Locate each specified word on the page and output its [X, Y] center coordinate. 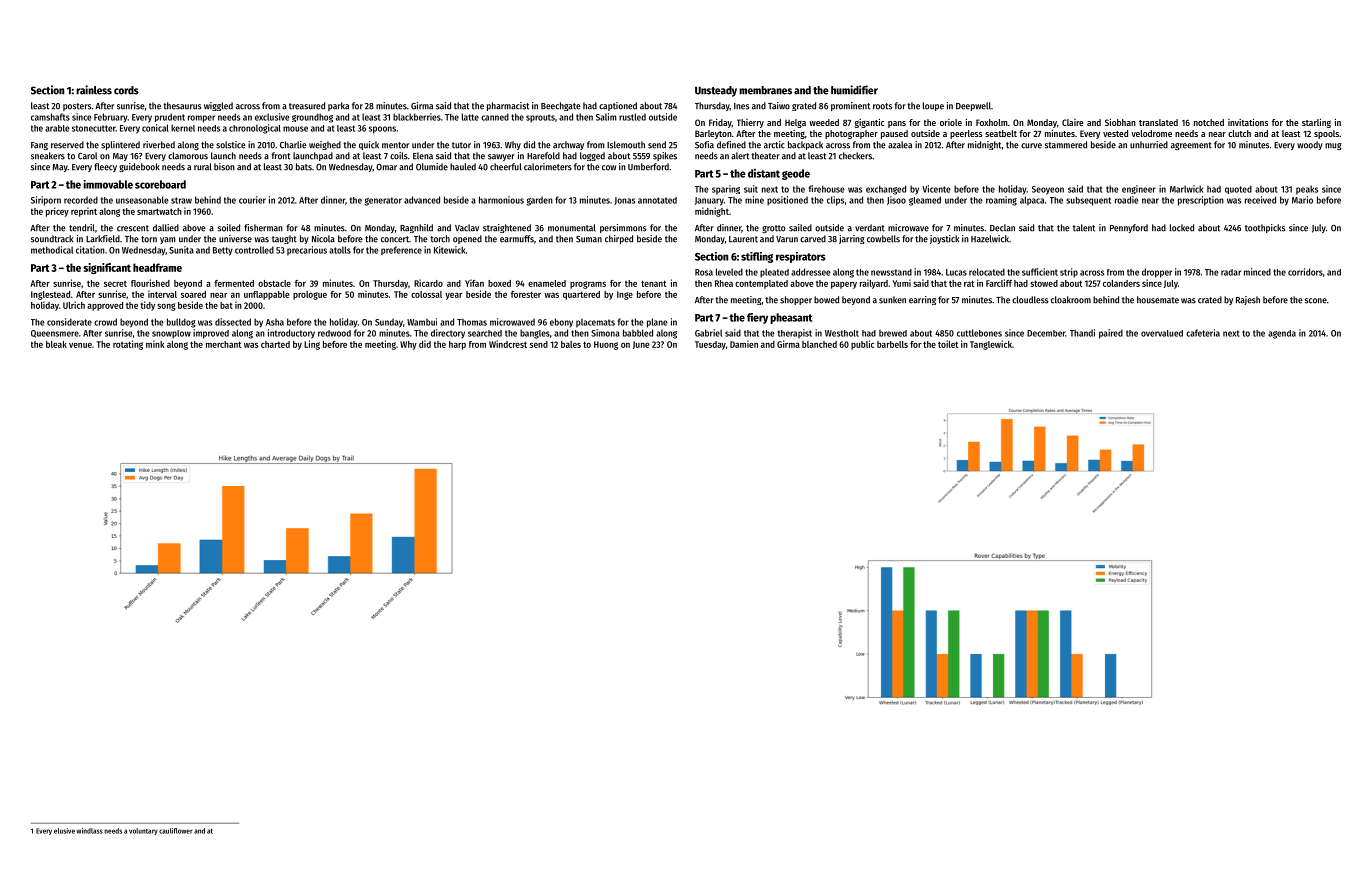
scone [1316, 301]
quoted [1238, 189]
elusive [64, 831]
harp [457, 345]
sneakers [48, 156]
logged [592, 156]
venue [80, 345]
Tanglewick [991, 345]
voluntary [143, 831]
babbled [638, 333]
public [862, 345]
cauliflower [175, 831]
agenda [1282, 334]
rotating [128, 345]
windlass [90, 831]
